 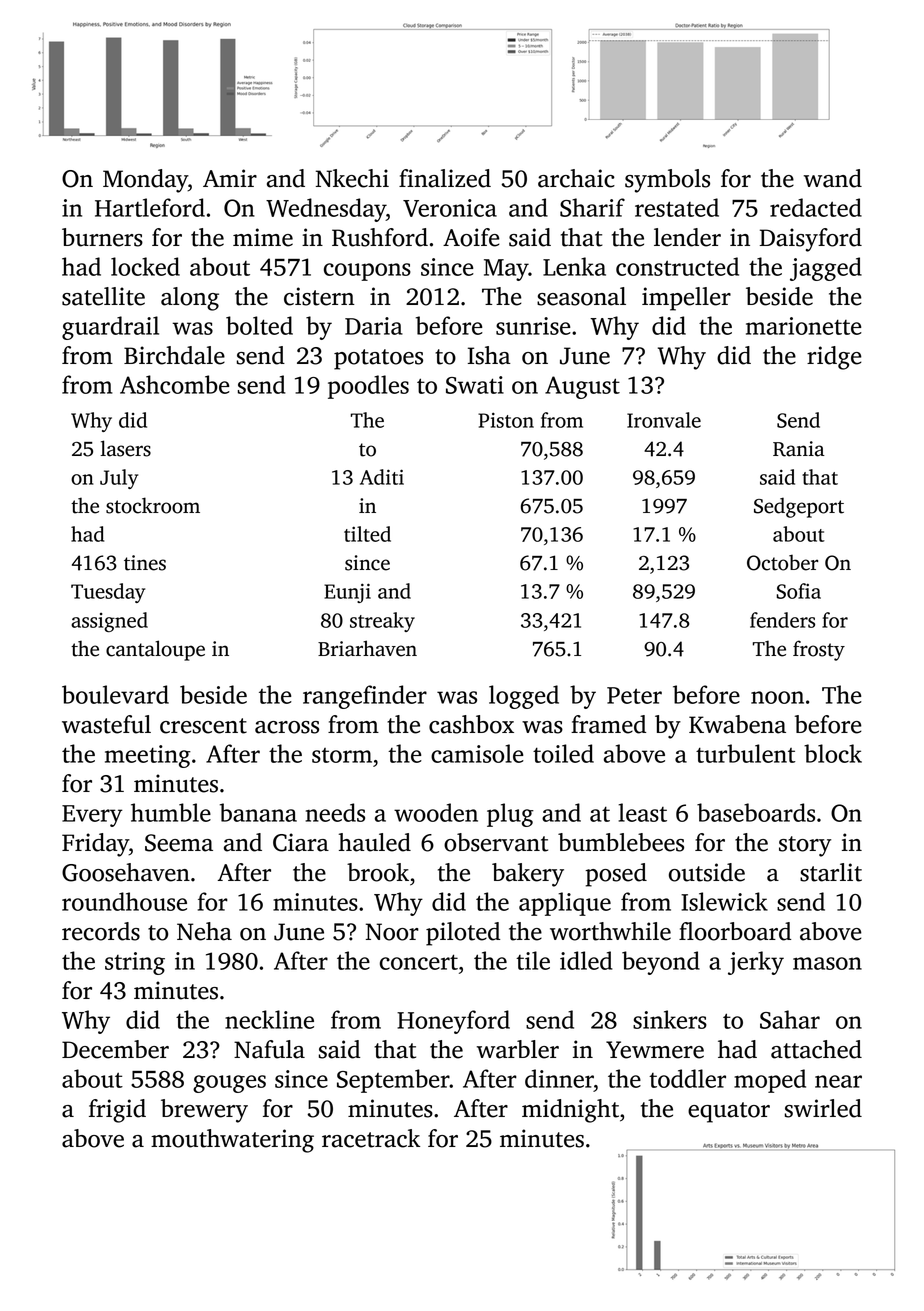 What do you see at coordinates (92, 816) in the page?
I see `Every` at bounding box center [92, 816].
